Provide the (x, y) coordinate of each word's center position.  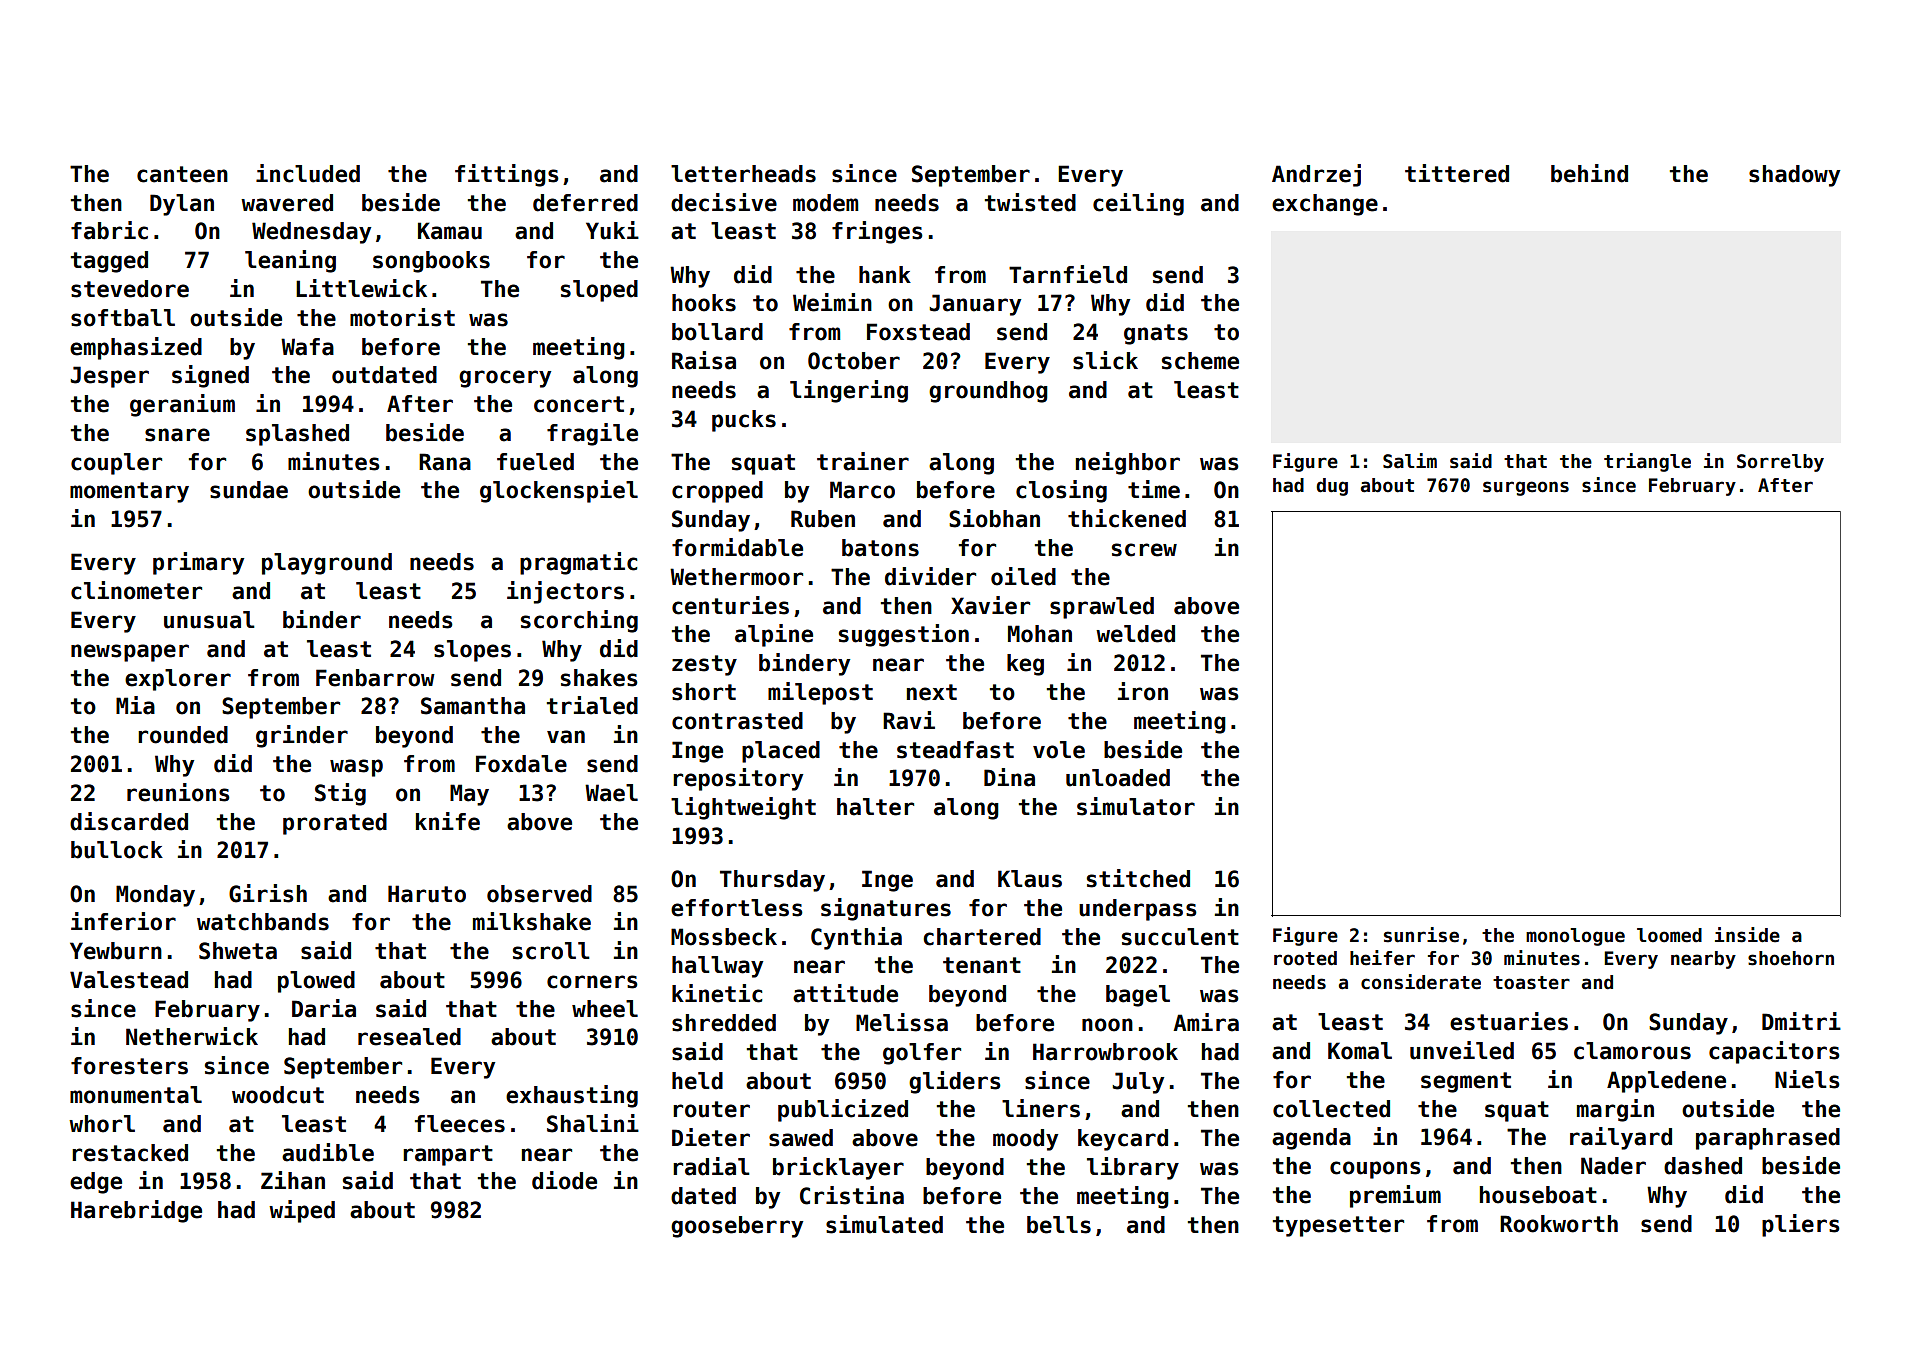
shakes (599, 678)
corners (592, 982)
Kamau (450, 231)
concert (579, 404)
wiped (302, 1211)
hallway (717, 967)
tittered (1457, 173)
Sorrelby (1780, 463)
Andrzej (1316, 175)
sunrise (1421, 935)
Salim (1410, 461)
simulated (884, 1224)
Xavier (990, 605)
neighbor (1128, 463)
